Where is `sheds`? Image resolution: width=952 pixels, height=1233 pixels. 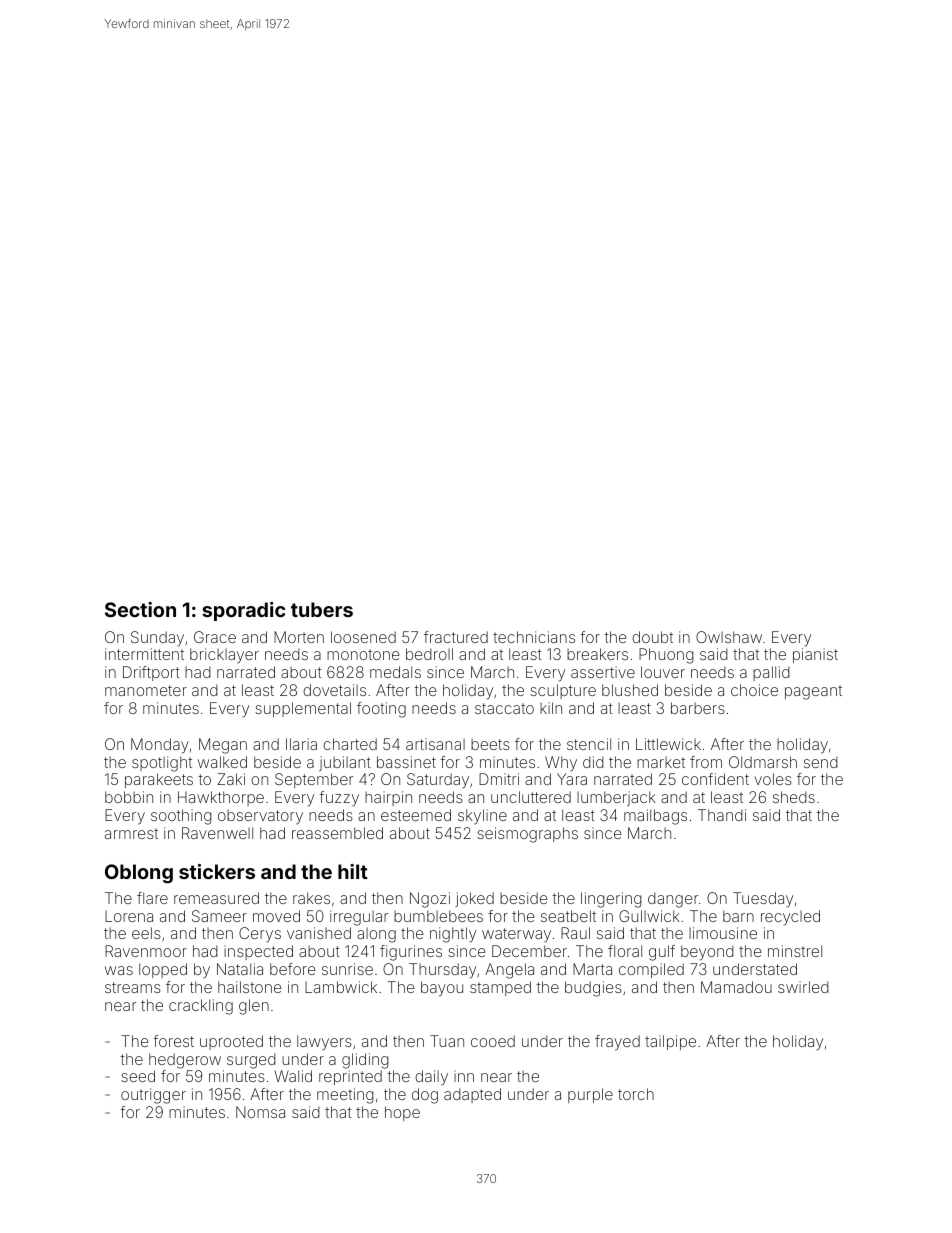 sheds is located at coordinates (794, 797).
